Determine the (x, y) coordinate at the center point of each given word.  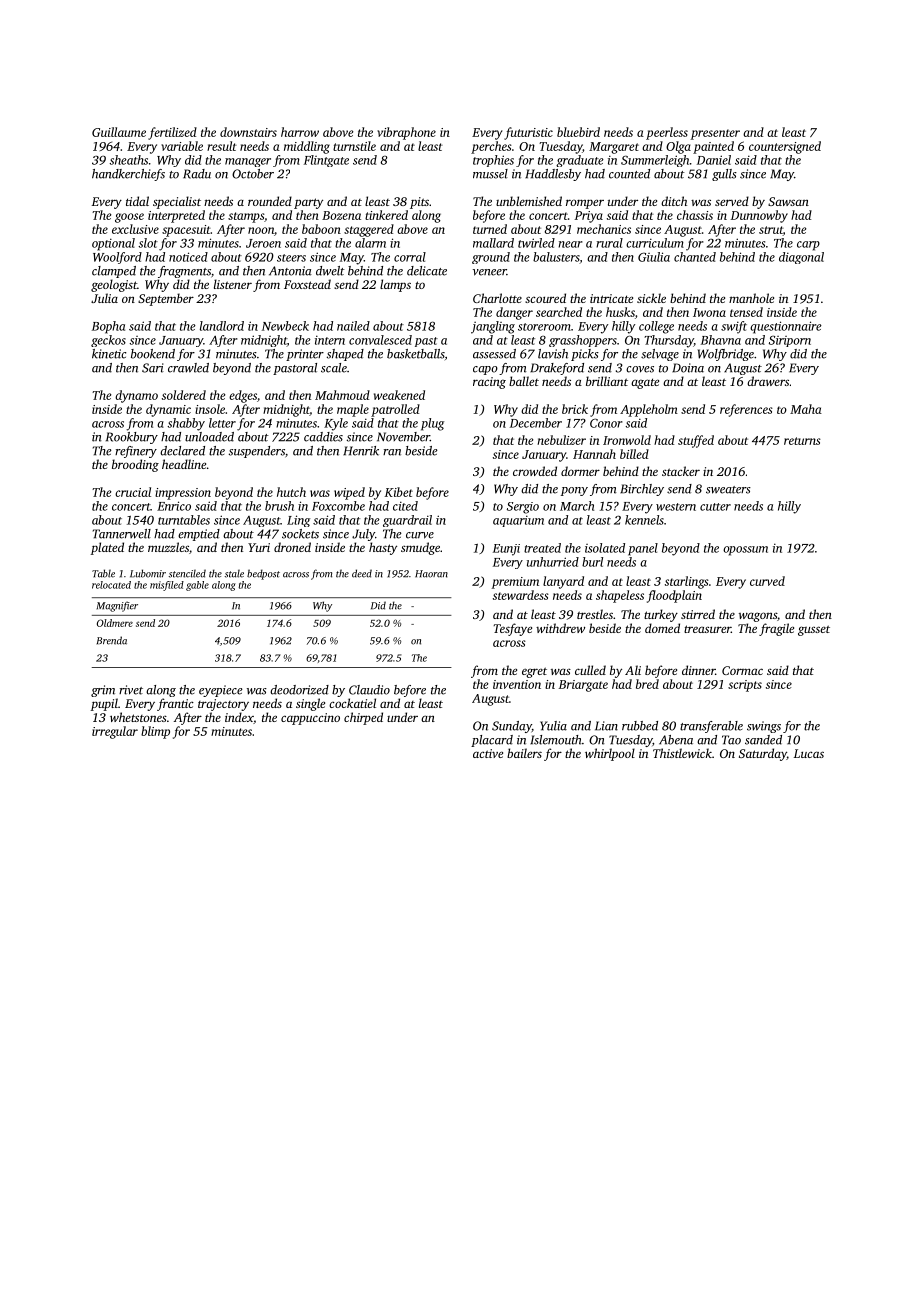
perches (491, 147)
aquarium (518, 521)
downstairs (248, 132)
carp (808, 246)
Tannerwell (122, 534)
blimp (155, 732)
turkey (661, 615)
